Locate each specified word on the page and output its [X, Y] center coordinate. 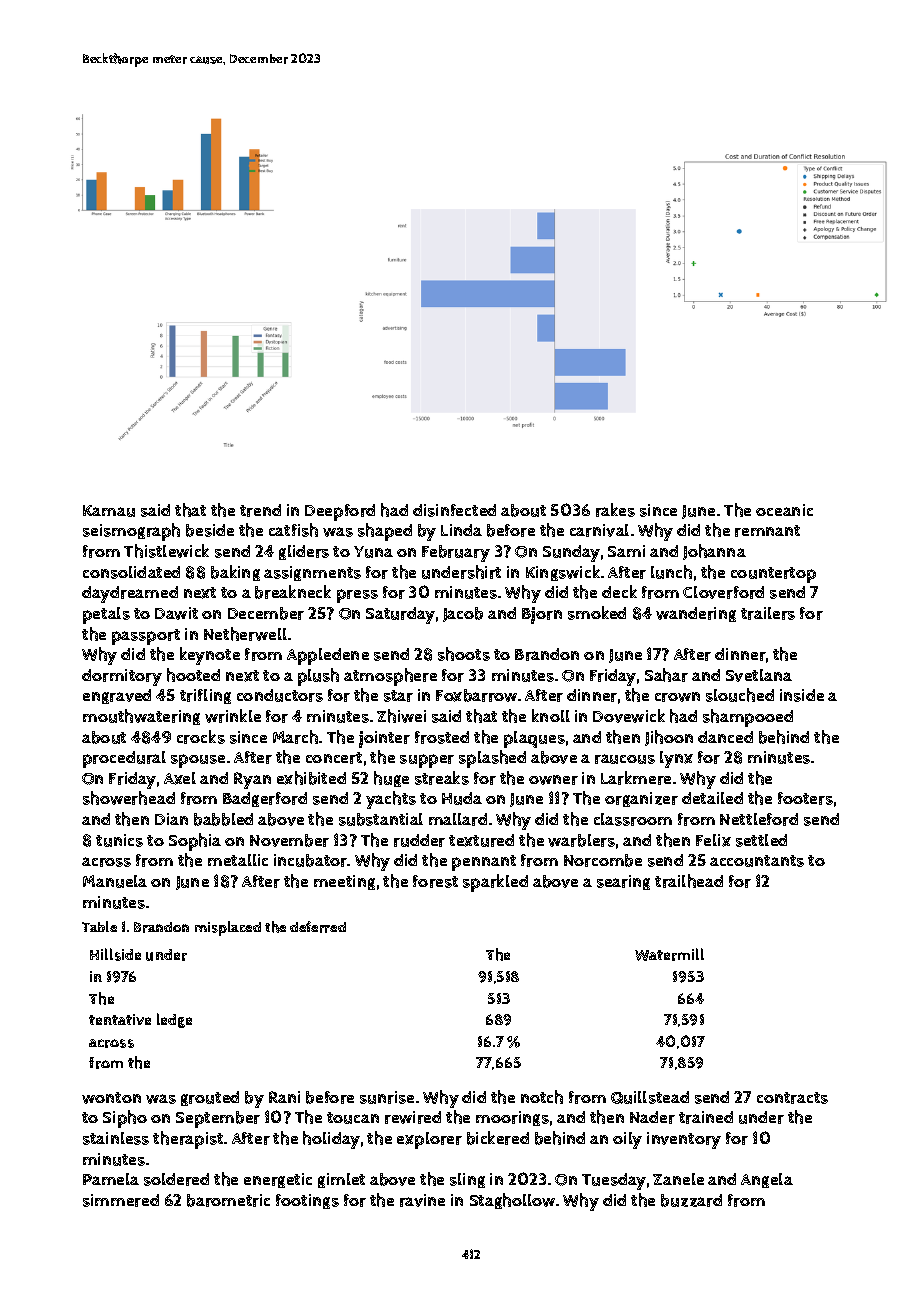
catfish [293, 530]
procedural [124, 759]
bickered [498, 1138]
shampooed [748, 718]
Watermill [669, 954]
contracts [792, 1098]
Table [99, 926]
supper [427, 761]
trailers [768, 613]
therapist [188, 1140]
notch [542, 1097]
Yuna [373, 552]
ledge [174, 1020]
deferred [318, 927]
